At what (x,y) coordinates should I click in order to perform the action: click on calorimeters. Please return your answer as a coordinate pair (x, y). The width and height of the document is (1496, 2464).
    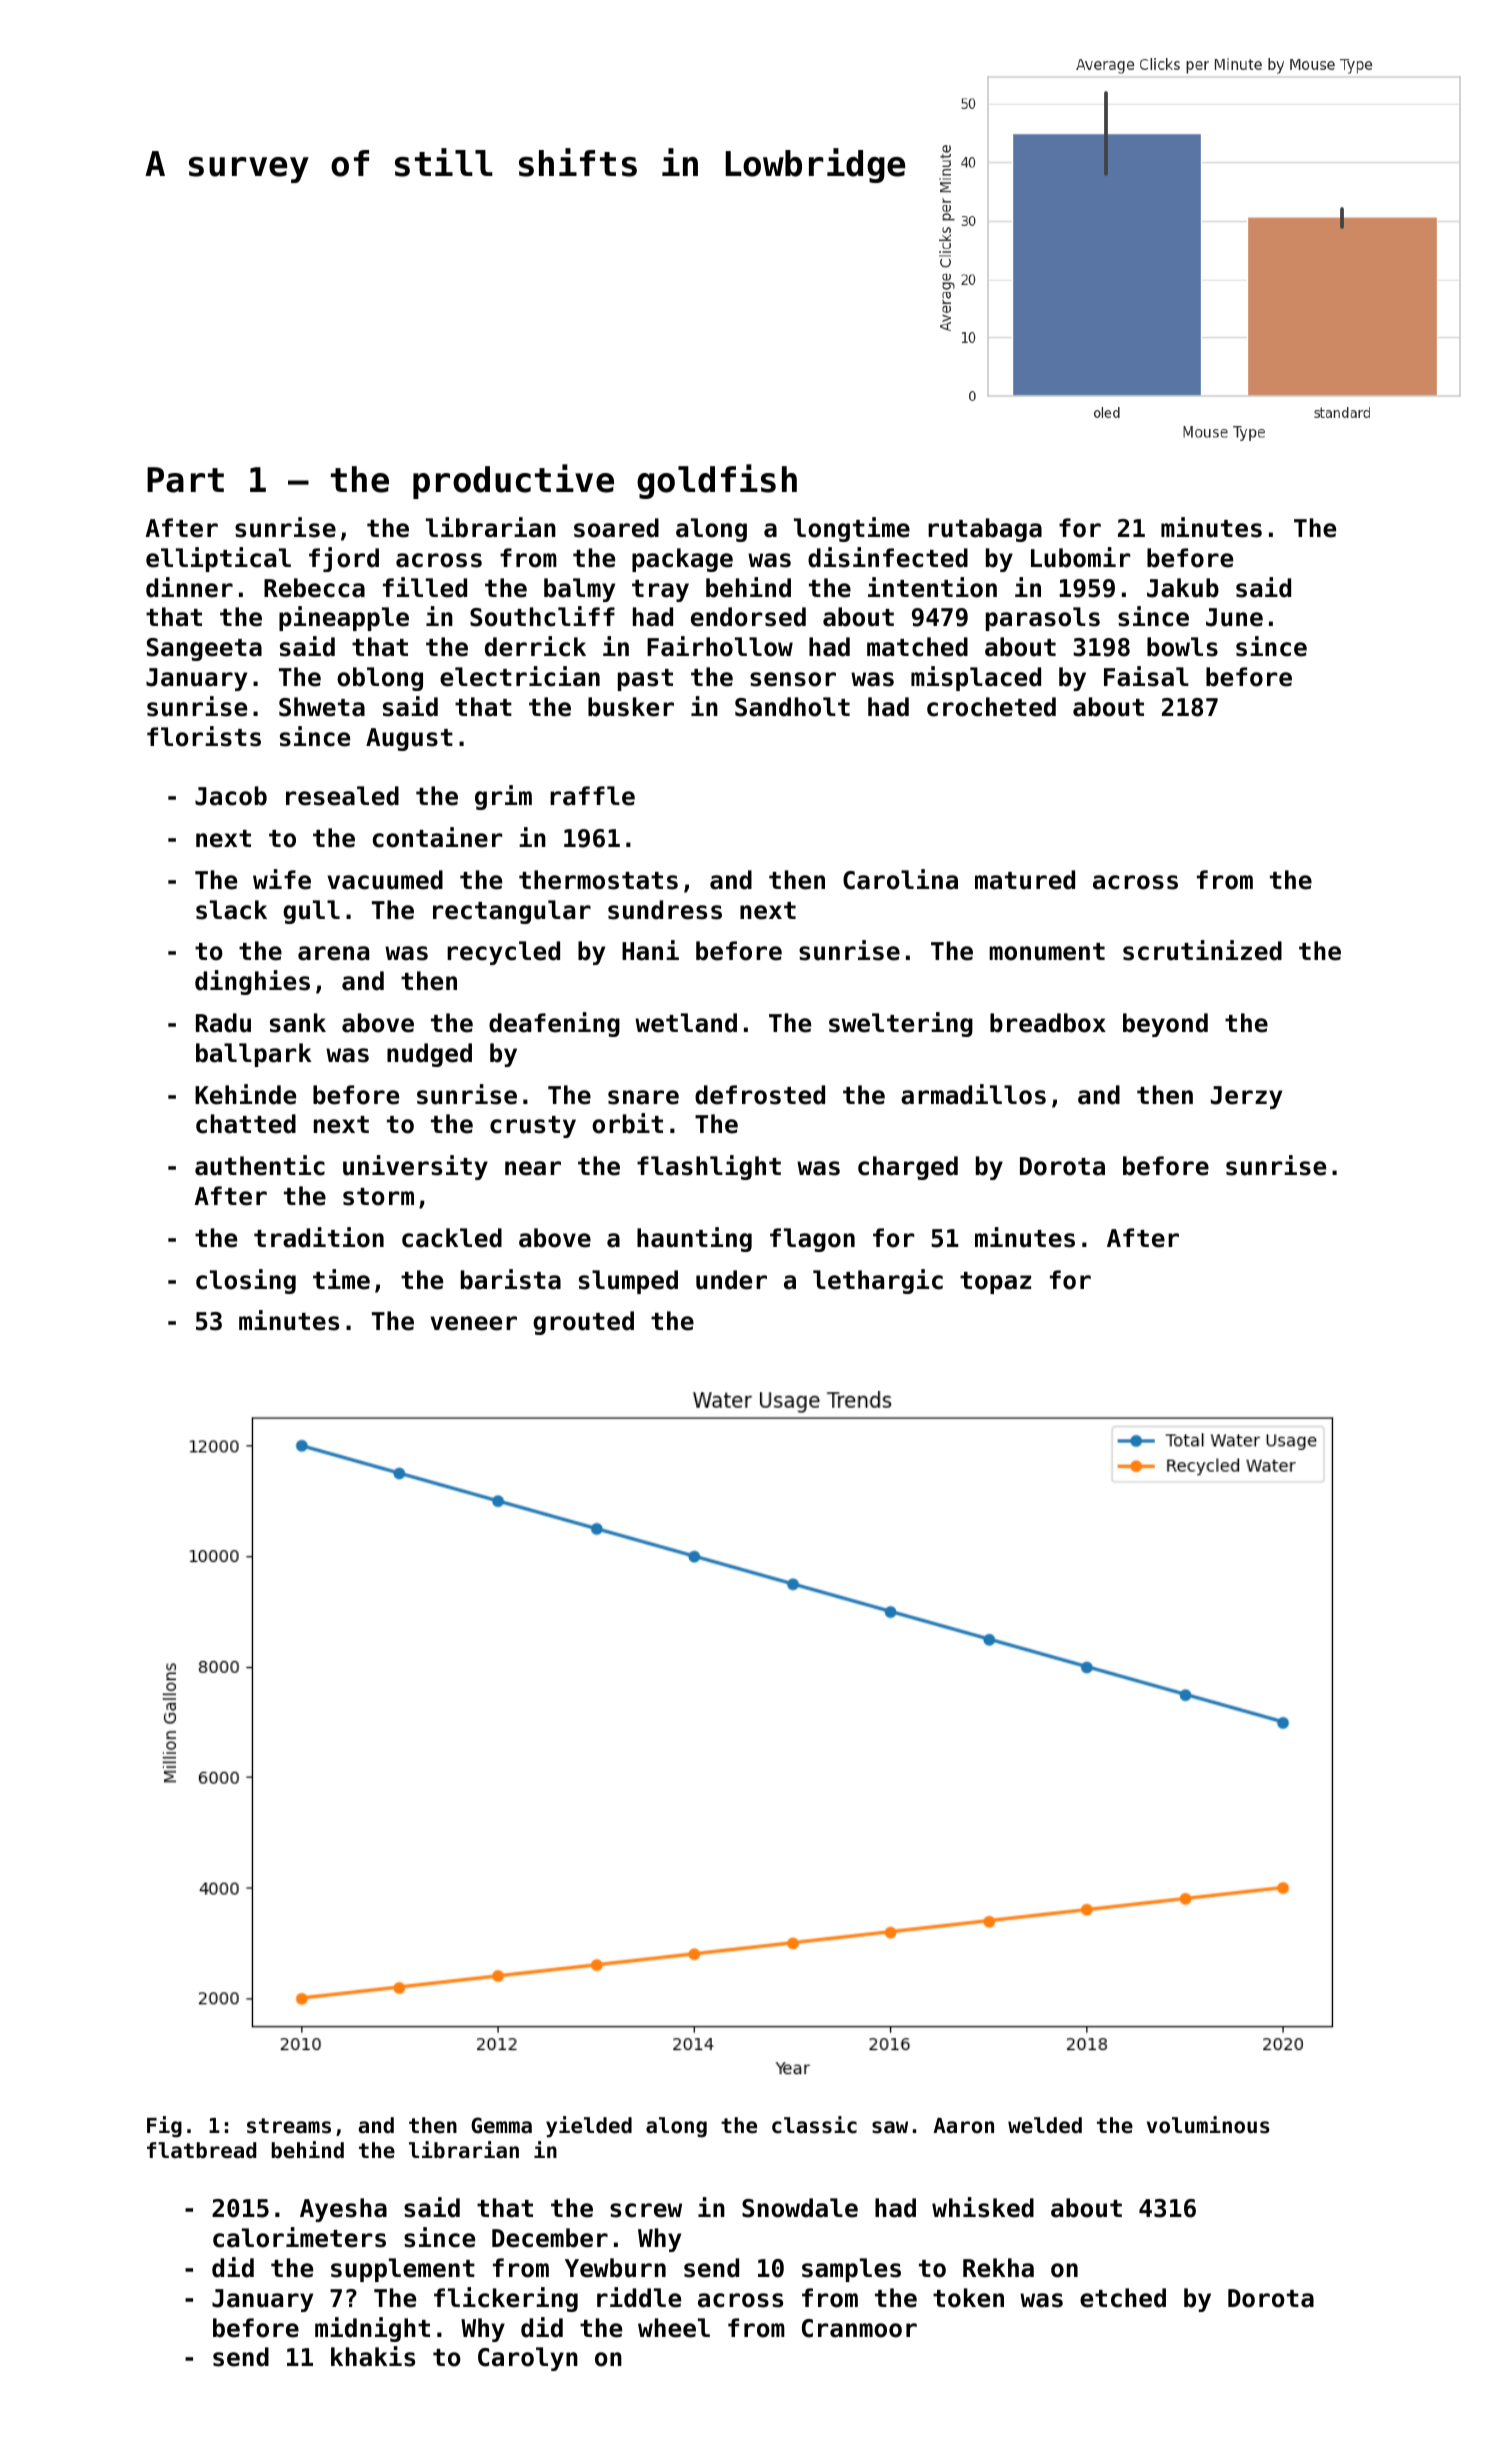
    Looking at the image, I should click on (299, 2237).
